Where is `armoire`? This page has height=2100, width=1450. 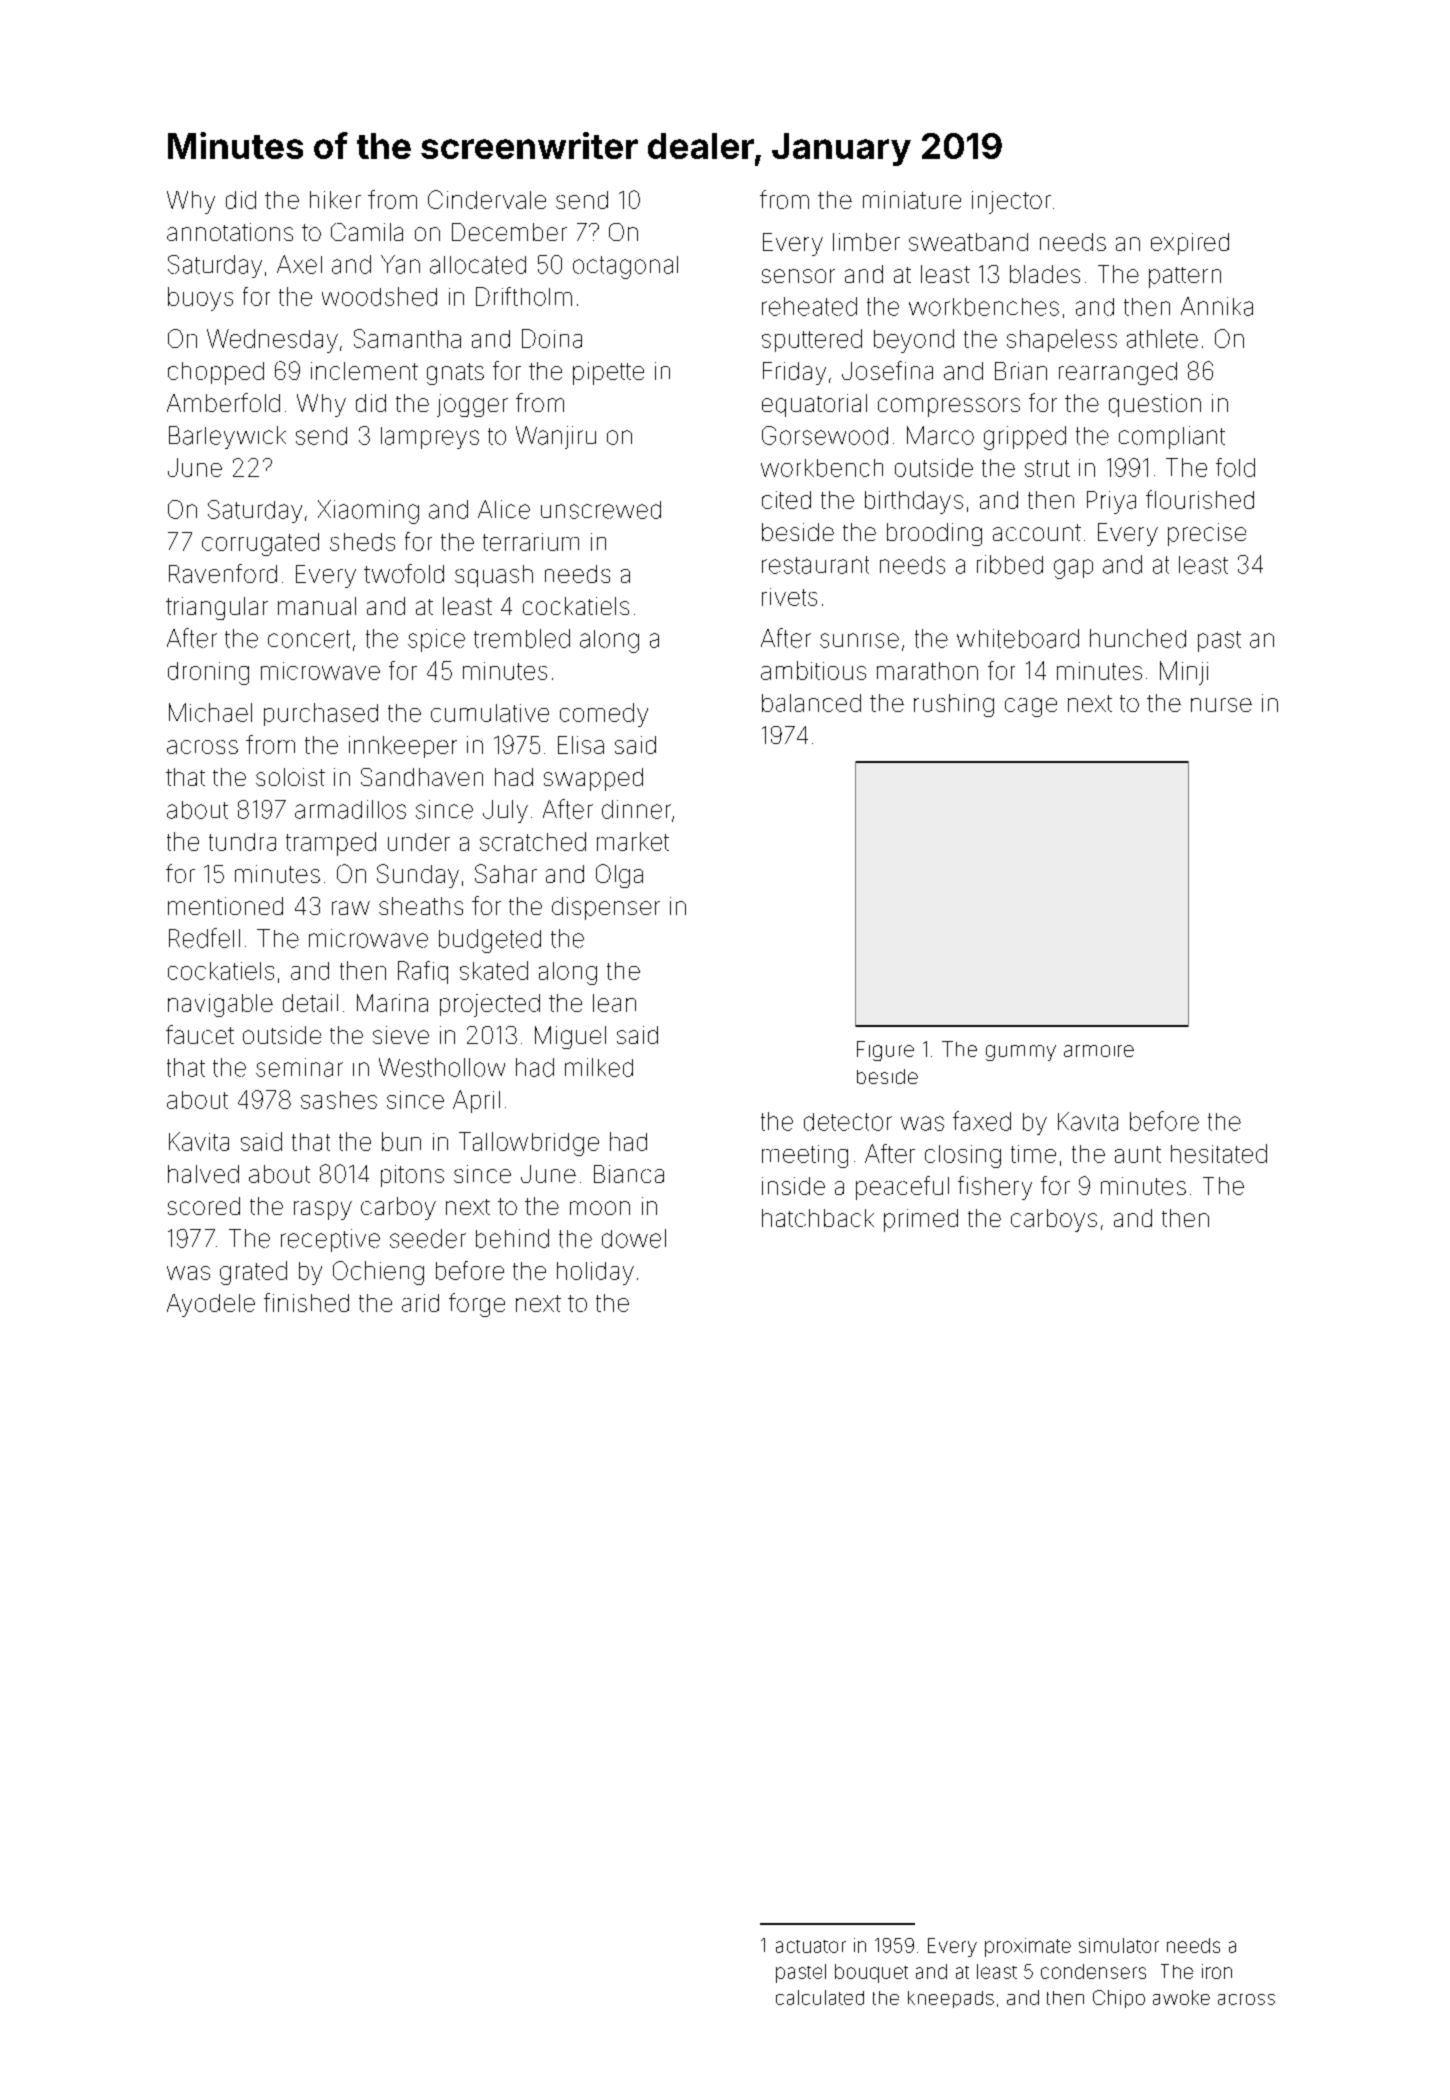 armoire is located at coordinates (1099, 1051).
